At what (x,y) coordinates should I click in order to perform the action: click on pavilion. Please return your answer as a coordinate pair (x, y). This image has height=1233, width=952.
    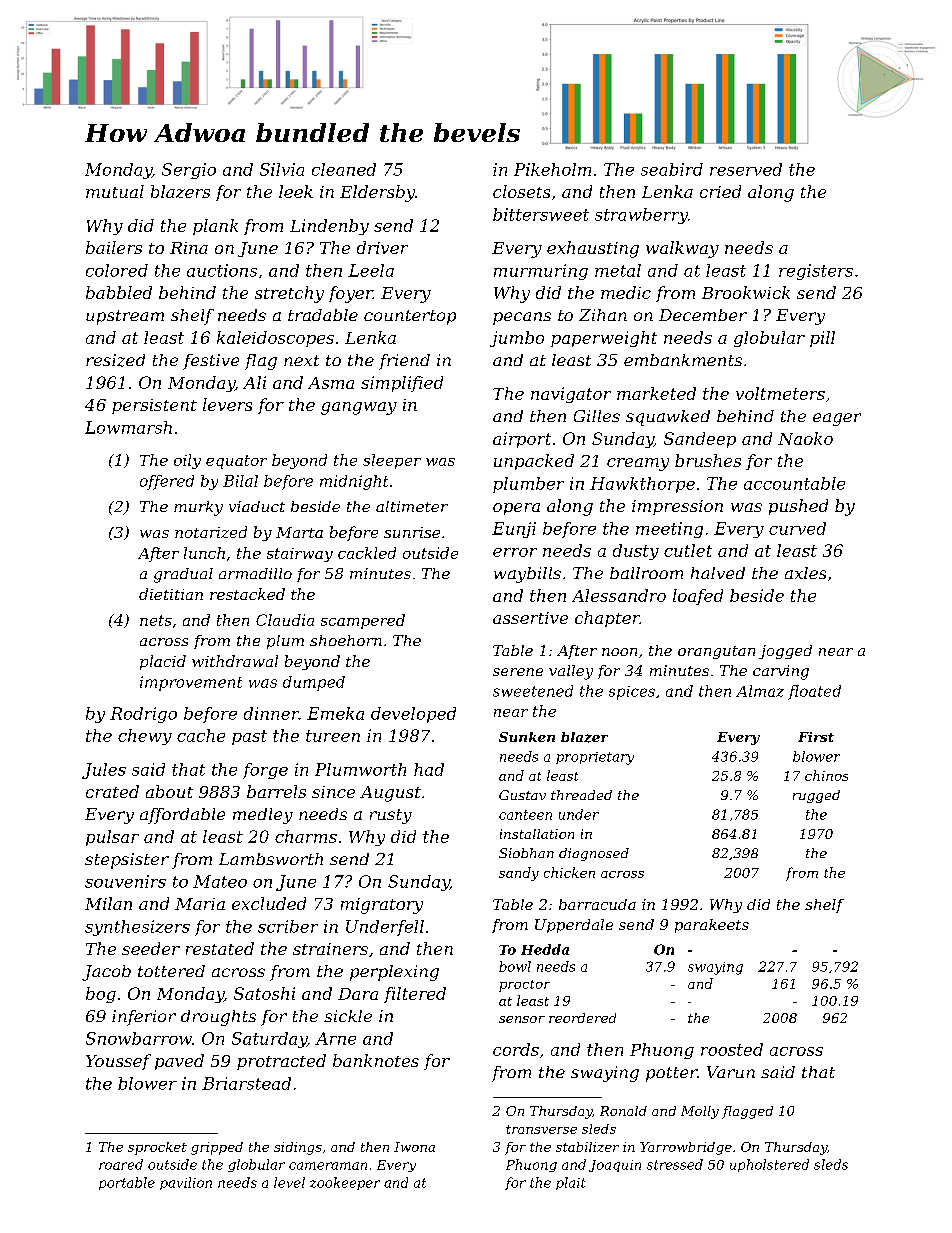
    Looking at the image, I should click on (186, 1183).
